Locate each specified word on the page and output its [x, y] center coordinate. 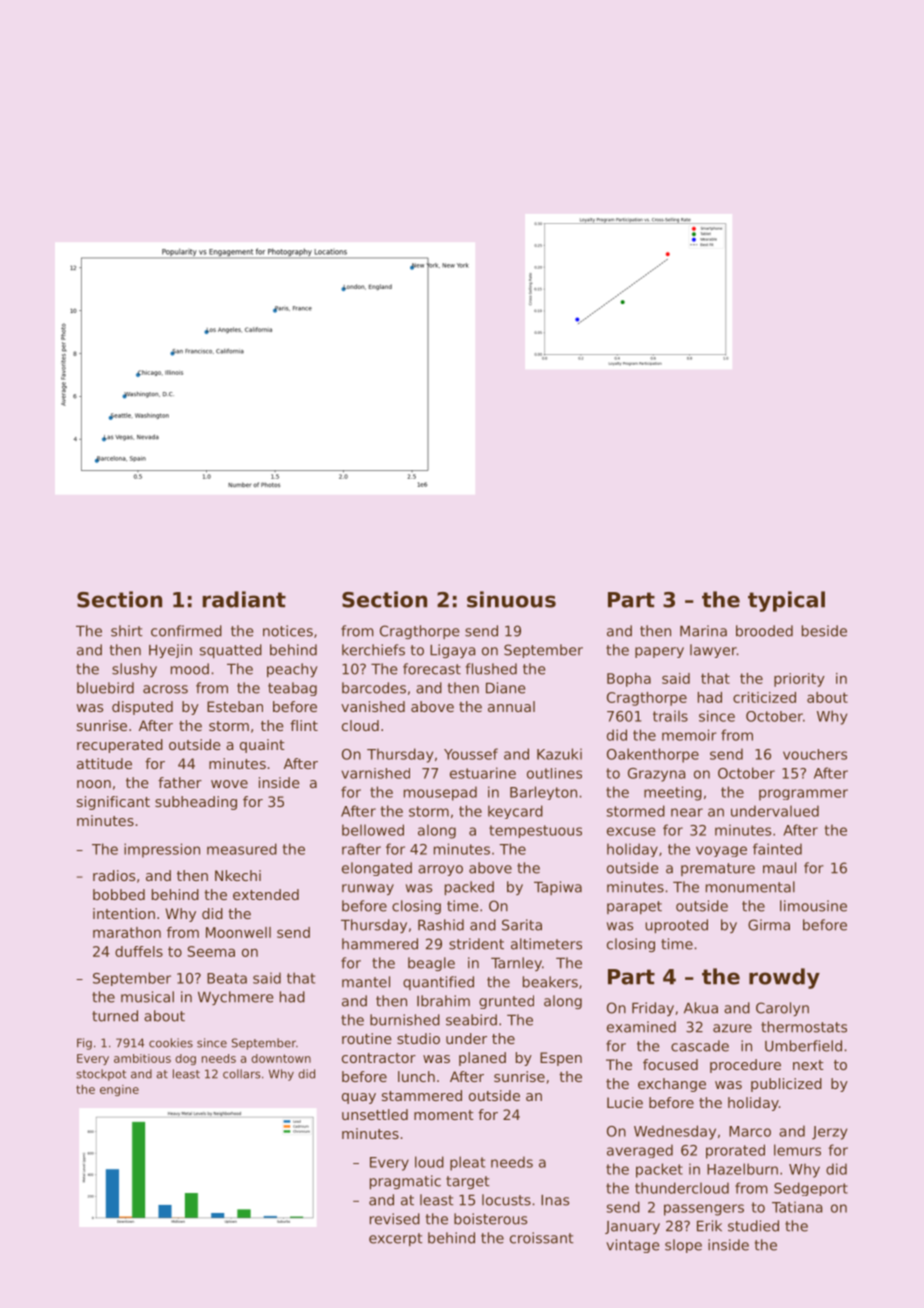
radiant [244, 599]
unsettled [375, 1114]
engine [119, 1090]
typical [786, 601]
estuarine [483, 773]
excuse [631, 831]
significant [113, 803]
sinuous [511, 599]
